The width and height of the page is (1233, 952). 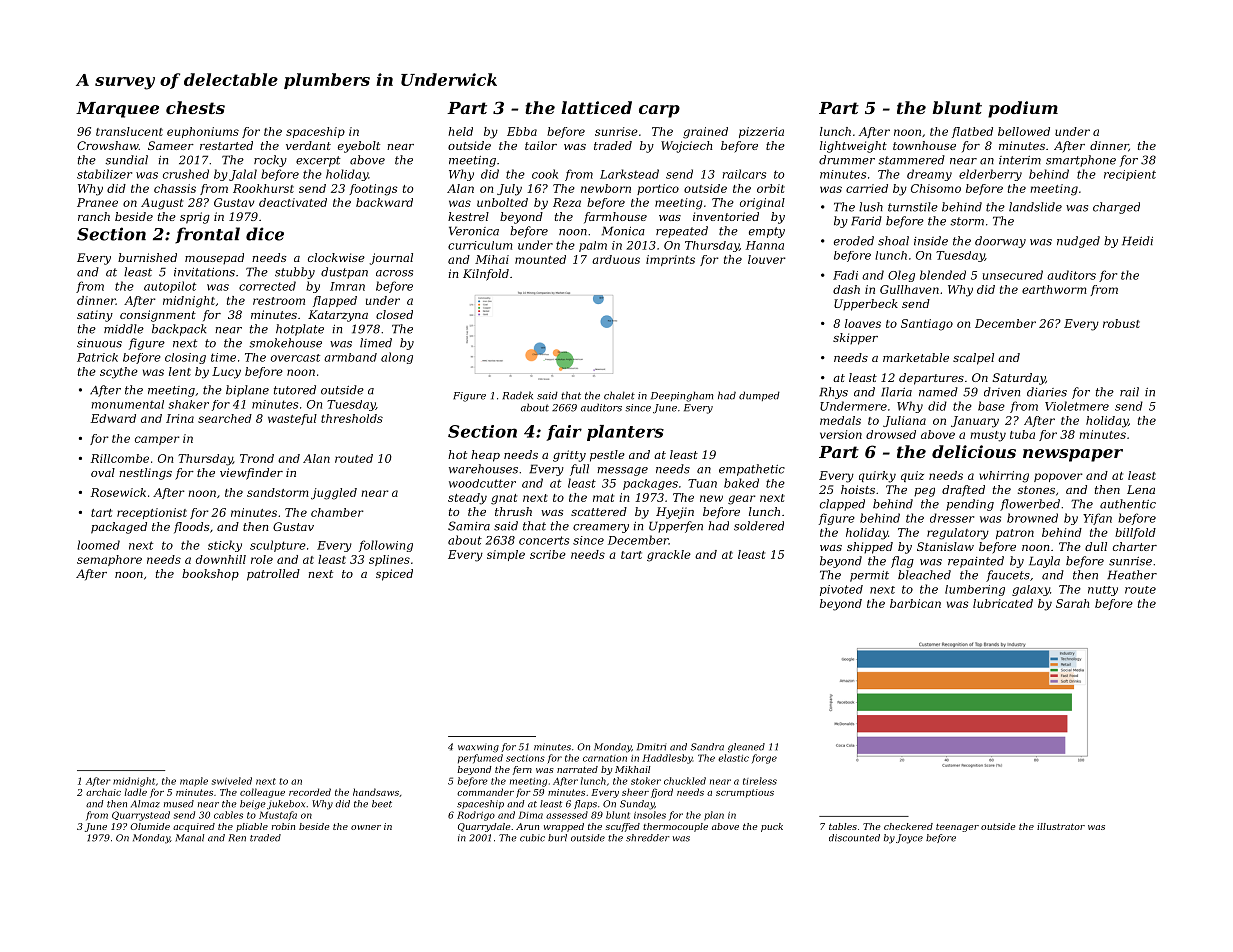 What do you see at coordinates (1077, 406) in the page?
I see `Violetmere` at bounding box center [1077, 406].
